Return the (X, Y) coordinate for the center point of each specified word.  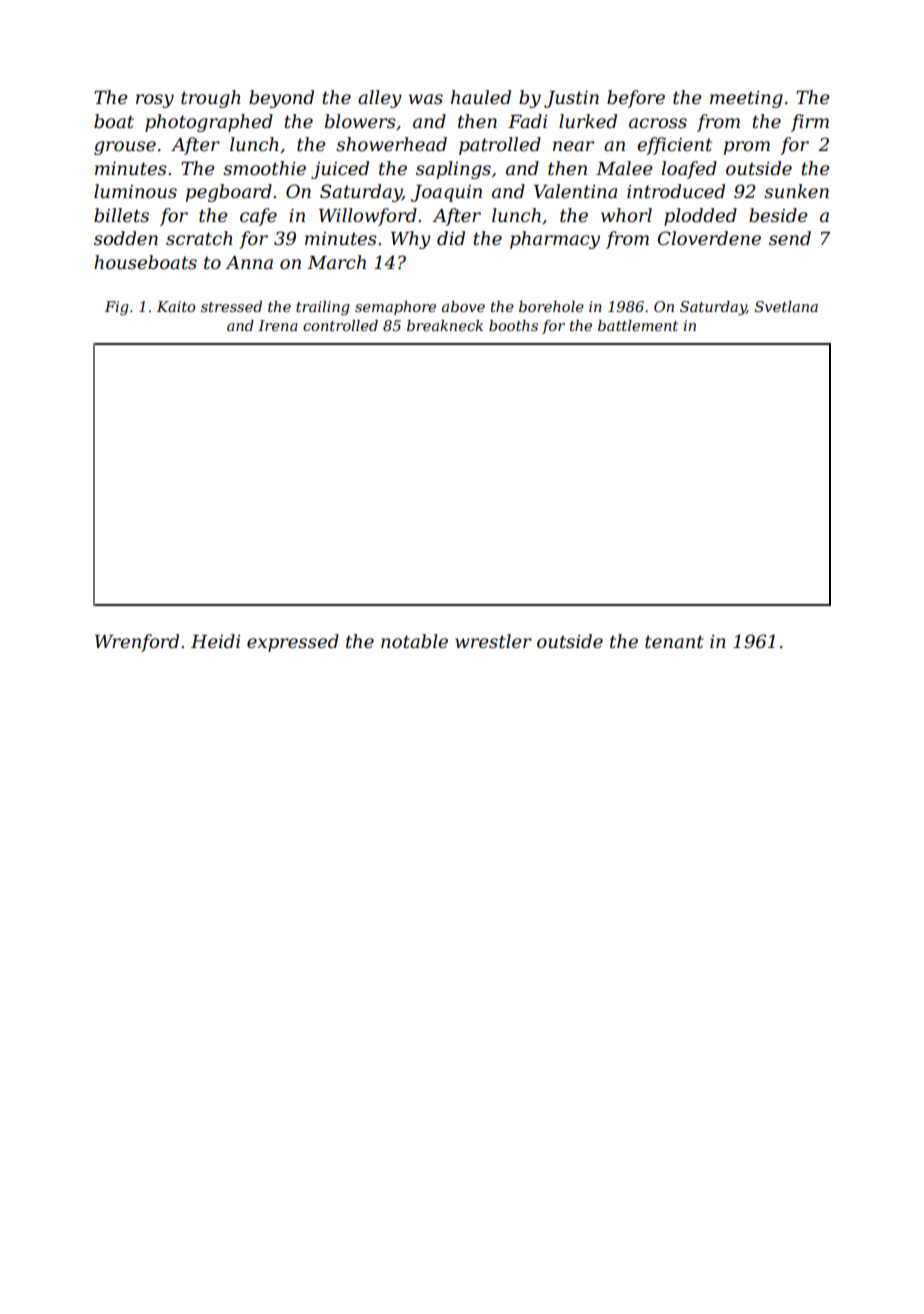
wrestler (493, 641)
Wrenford (137, 643)
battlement (638, 325)
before (636, 99)
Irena (278, 325)
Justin (571, 99)
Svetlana (786, 306)
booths (513, 325)
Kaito (176, 306)
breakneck (445, 325)
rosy (155, 101)
